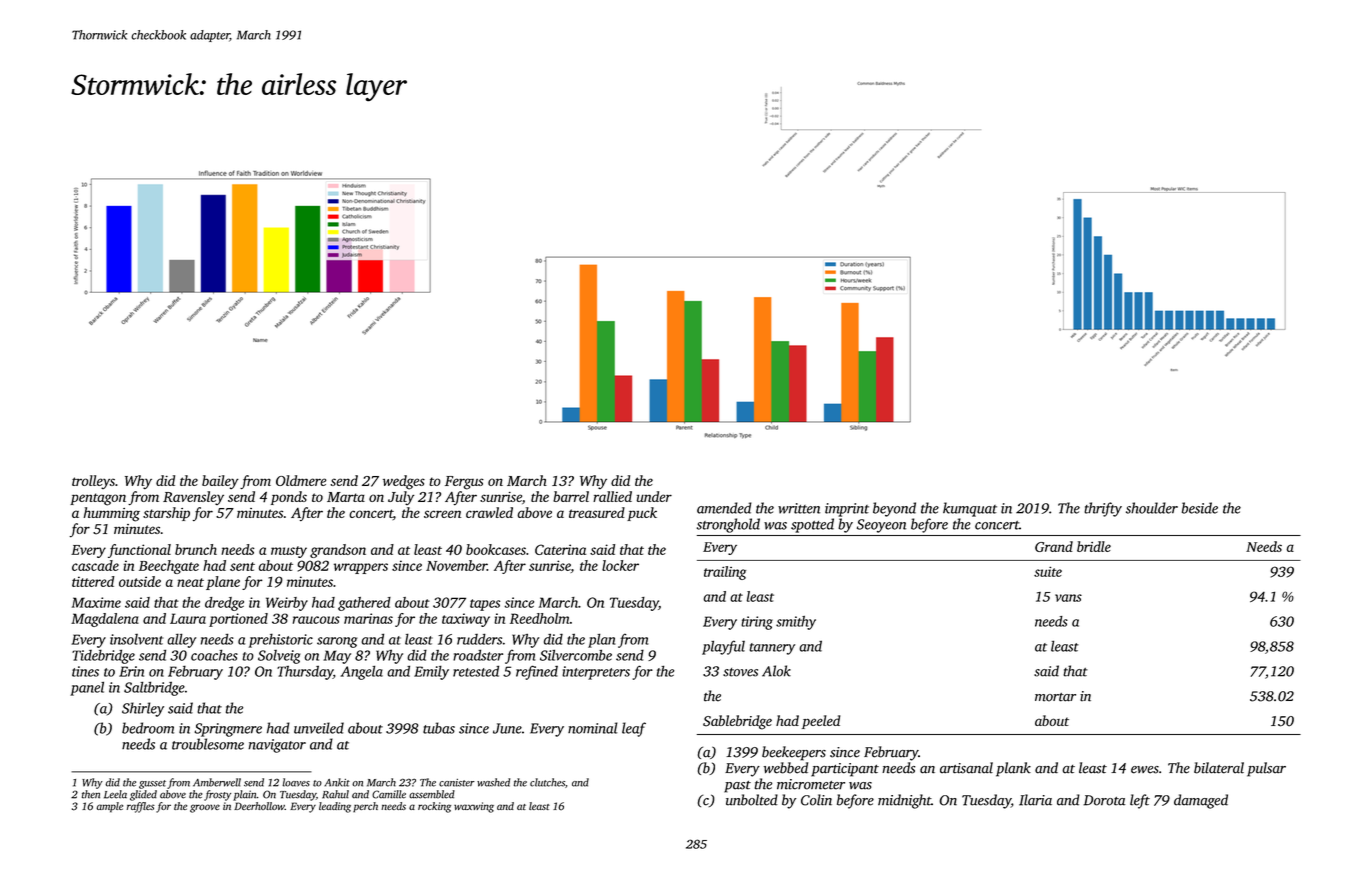 The width and height of the page is (1372, 887). I want to click on Alok, so click(776, 671).
